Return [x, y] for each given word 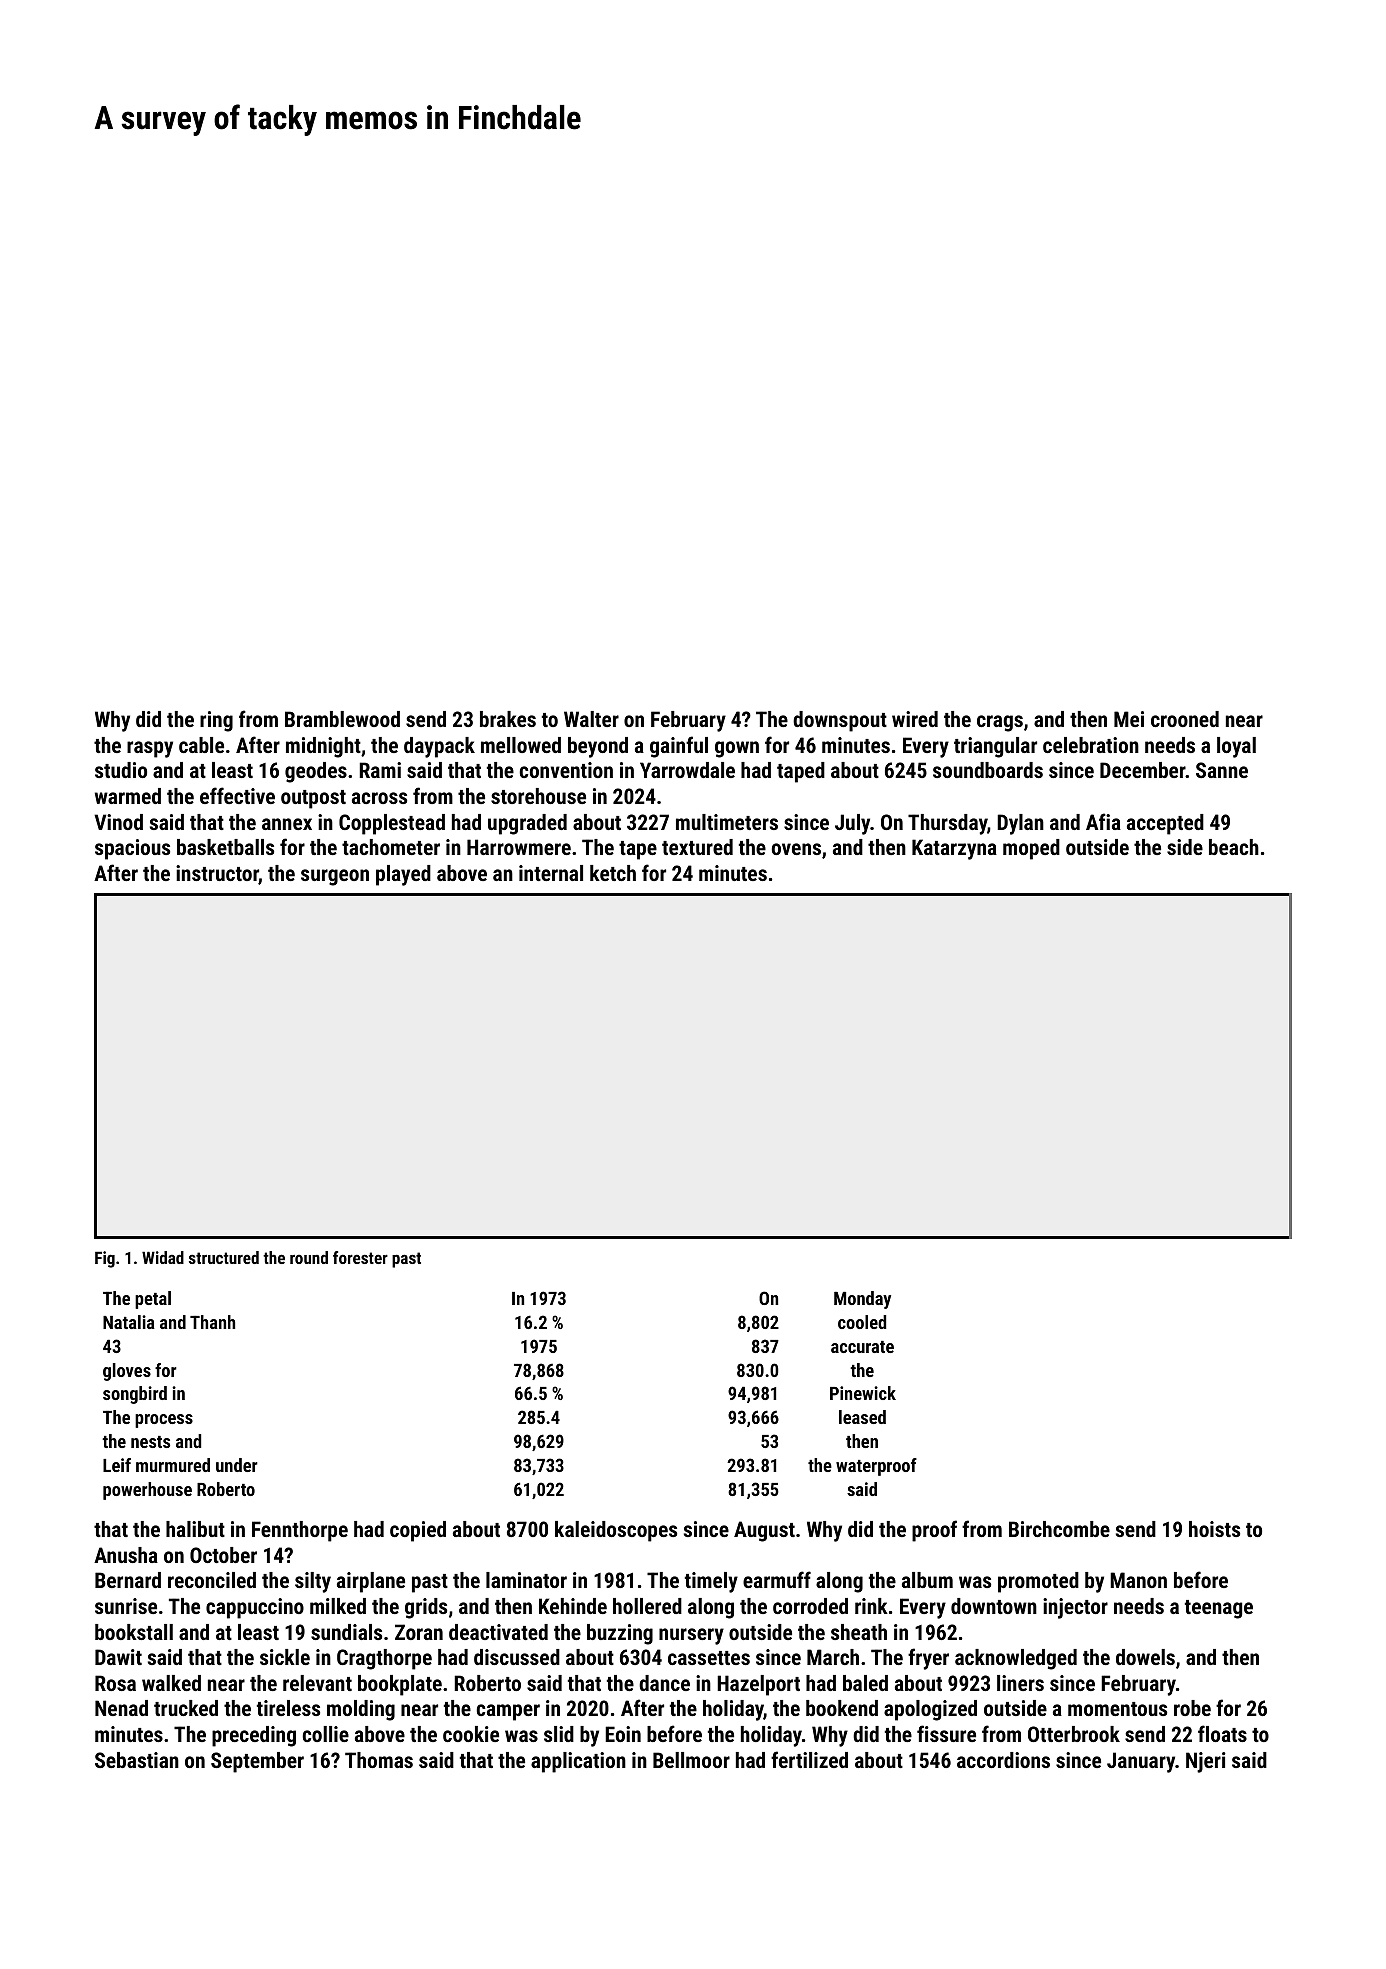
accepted [1165, 824]
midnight [323, 747]
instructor [217, 874]
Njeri [1206, 1762]
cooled [862, 1322]
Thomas [379, 1760]
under [237, 1465]
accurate [862, 1347]
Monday [862, 1300]
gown [737, 749]
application [578, 1762]
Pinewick [863, 1393]
